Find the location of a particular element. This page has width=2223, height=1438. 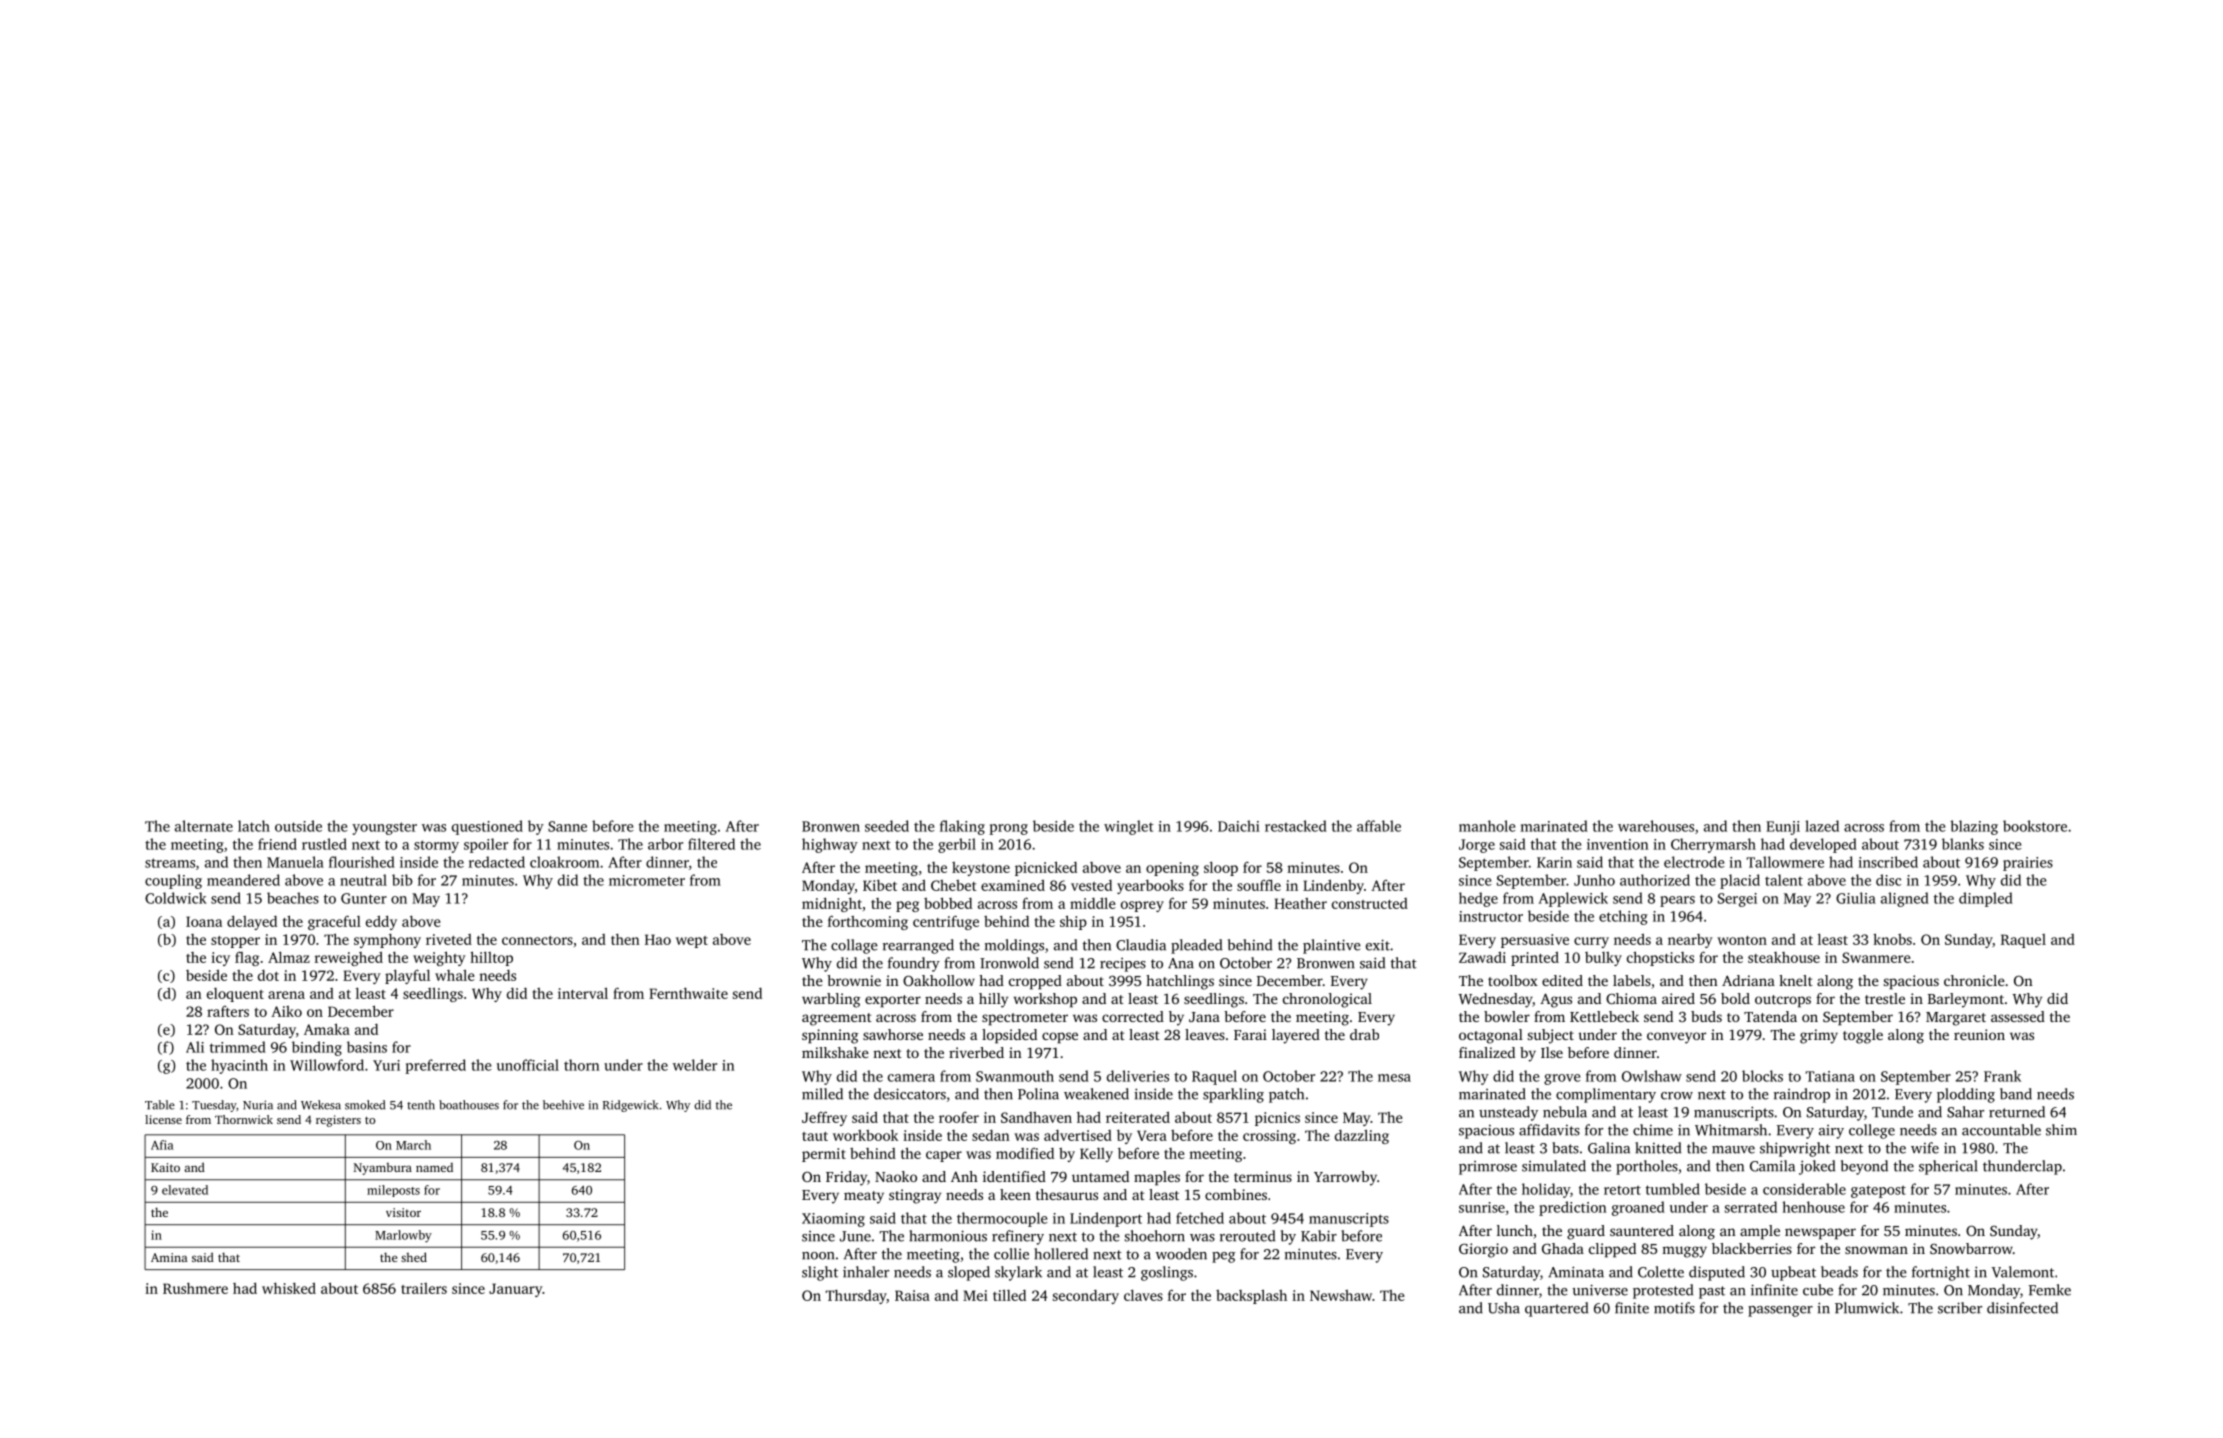

March is located at coordinates (413, 1145).
